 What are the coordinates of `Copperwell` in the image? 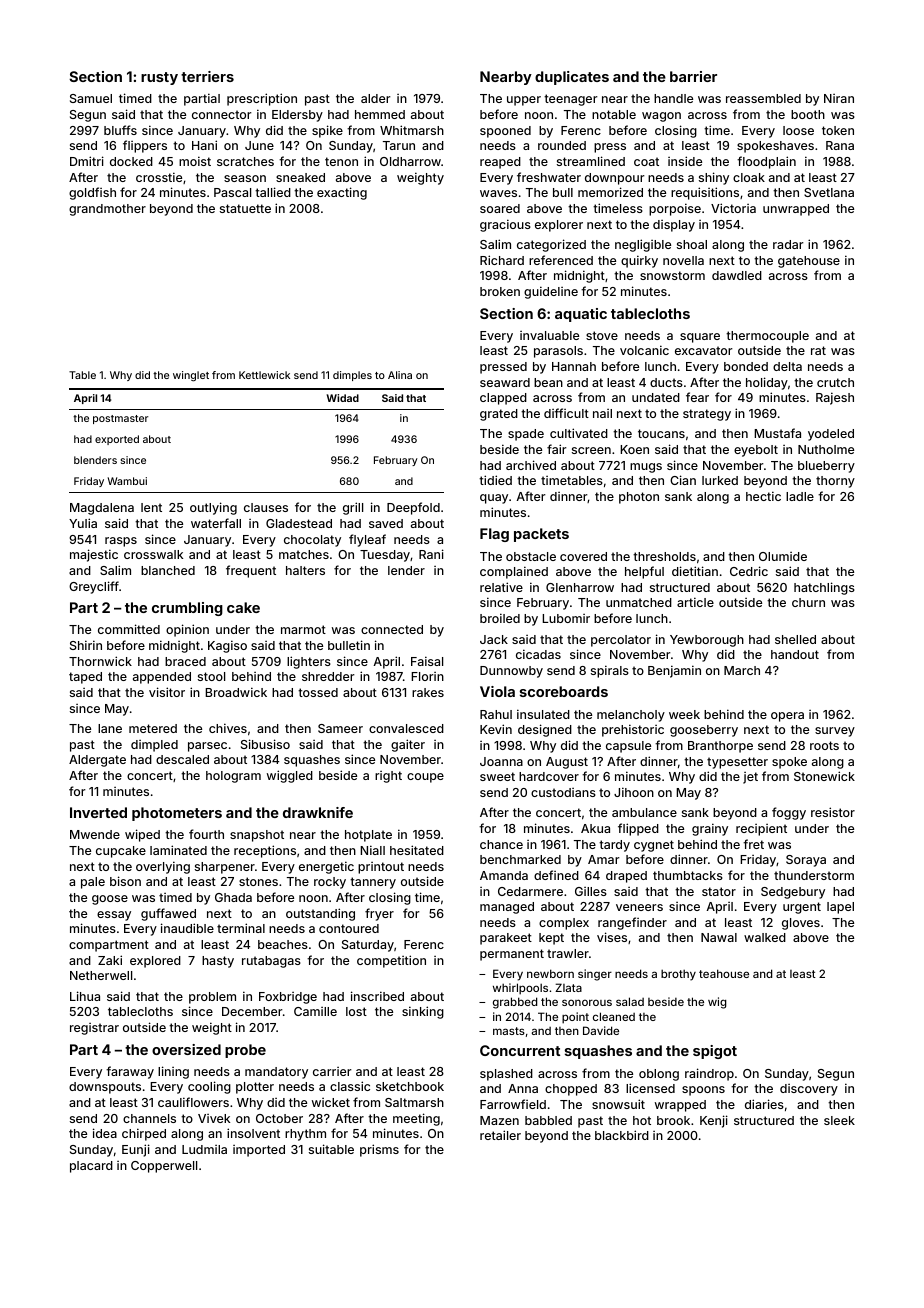 It's located at (164, 1167).
